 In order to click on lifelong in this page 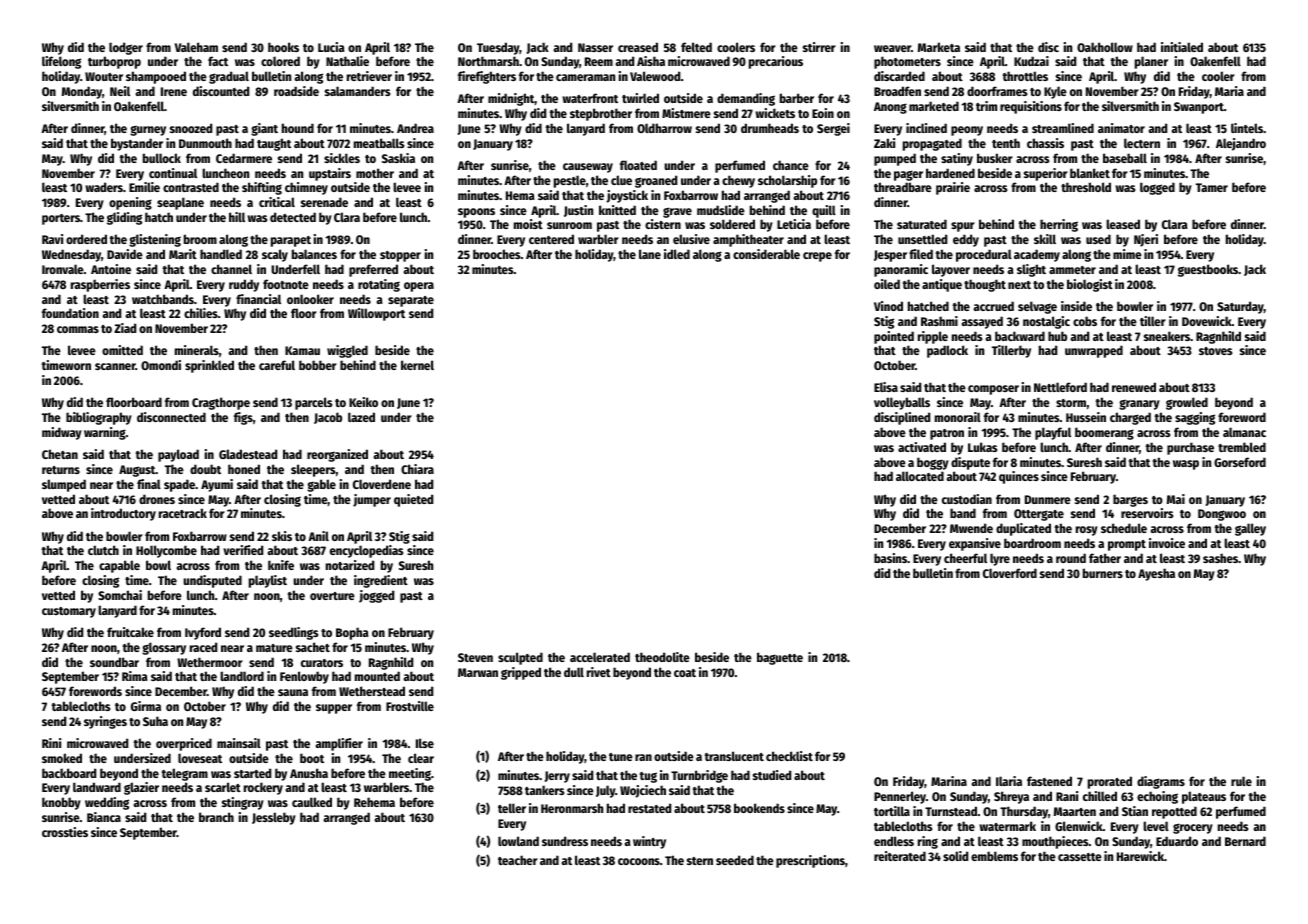, I will do `click(61, 62)`.
